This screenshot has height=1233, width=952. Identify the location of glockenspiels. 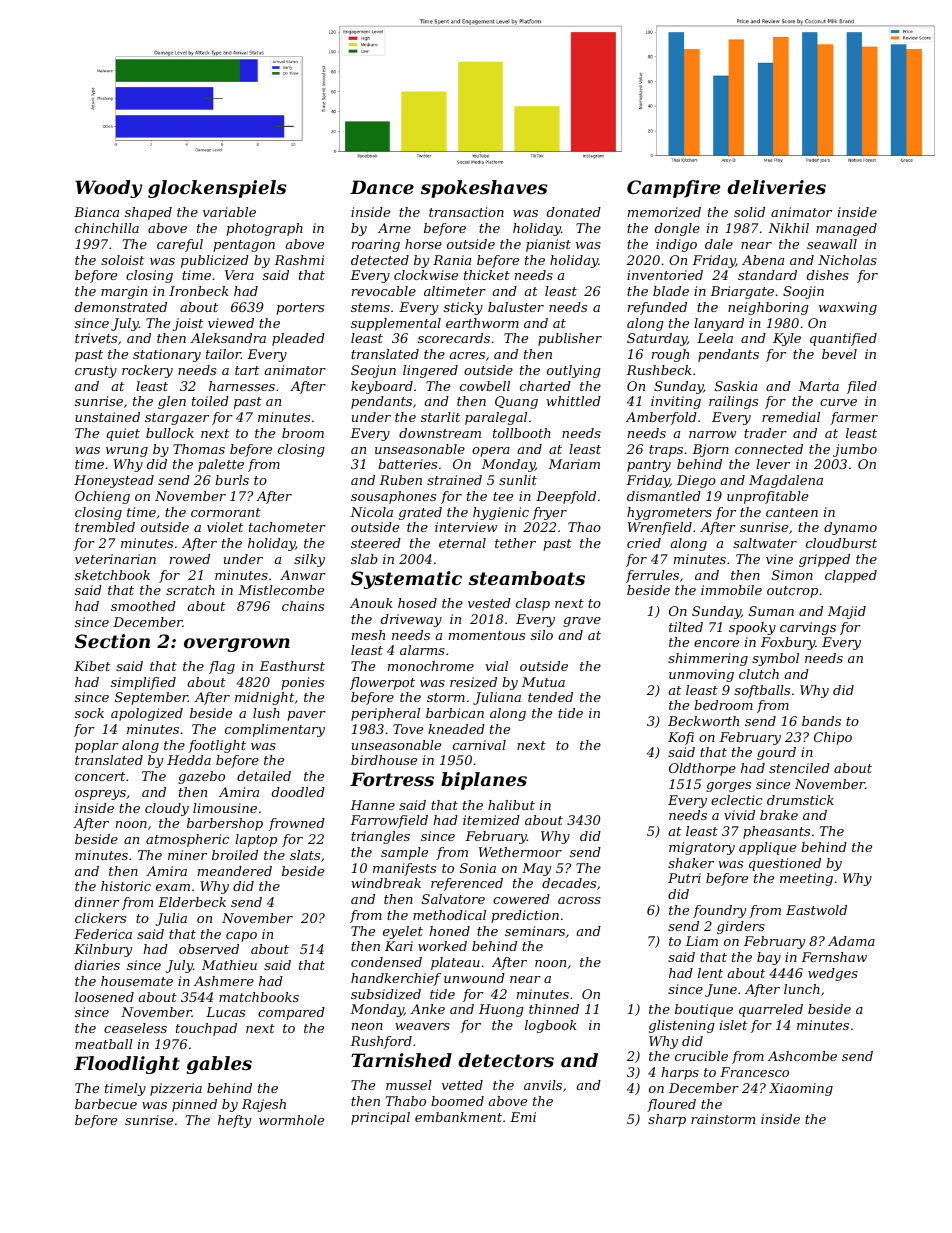
(217, 189).
